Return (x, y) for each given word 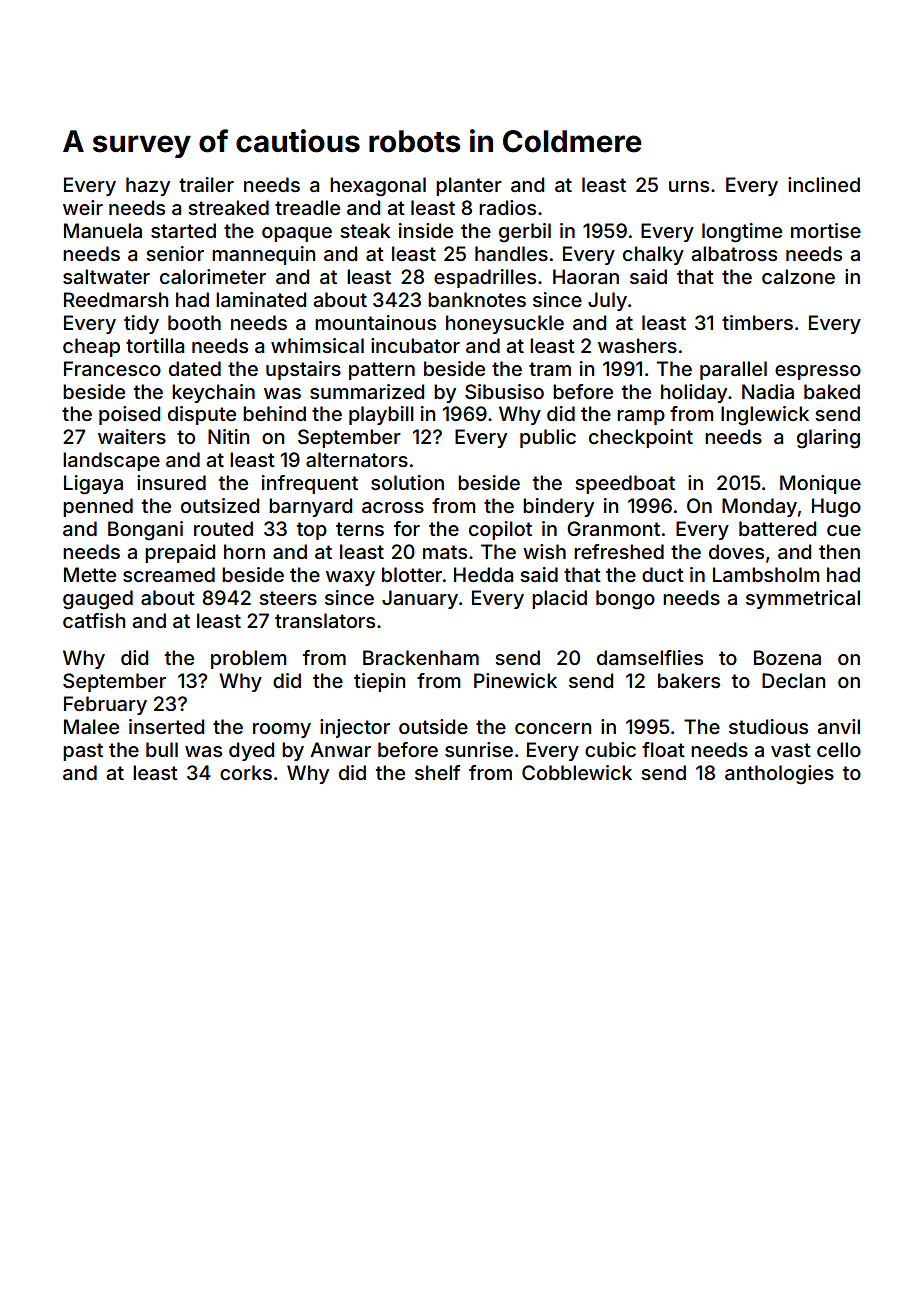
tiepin (379, 682)
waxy (350, 578)
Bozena (787, 657)
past (83, 752)
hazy (148, 186)
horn (244, 551)
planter (469, 186)
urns (689, 186)
